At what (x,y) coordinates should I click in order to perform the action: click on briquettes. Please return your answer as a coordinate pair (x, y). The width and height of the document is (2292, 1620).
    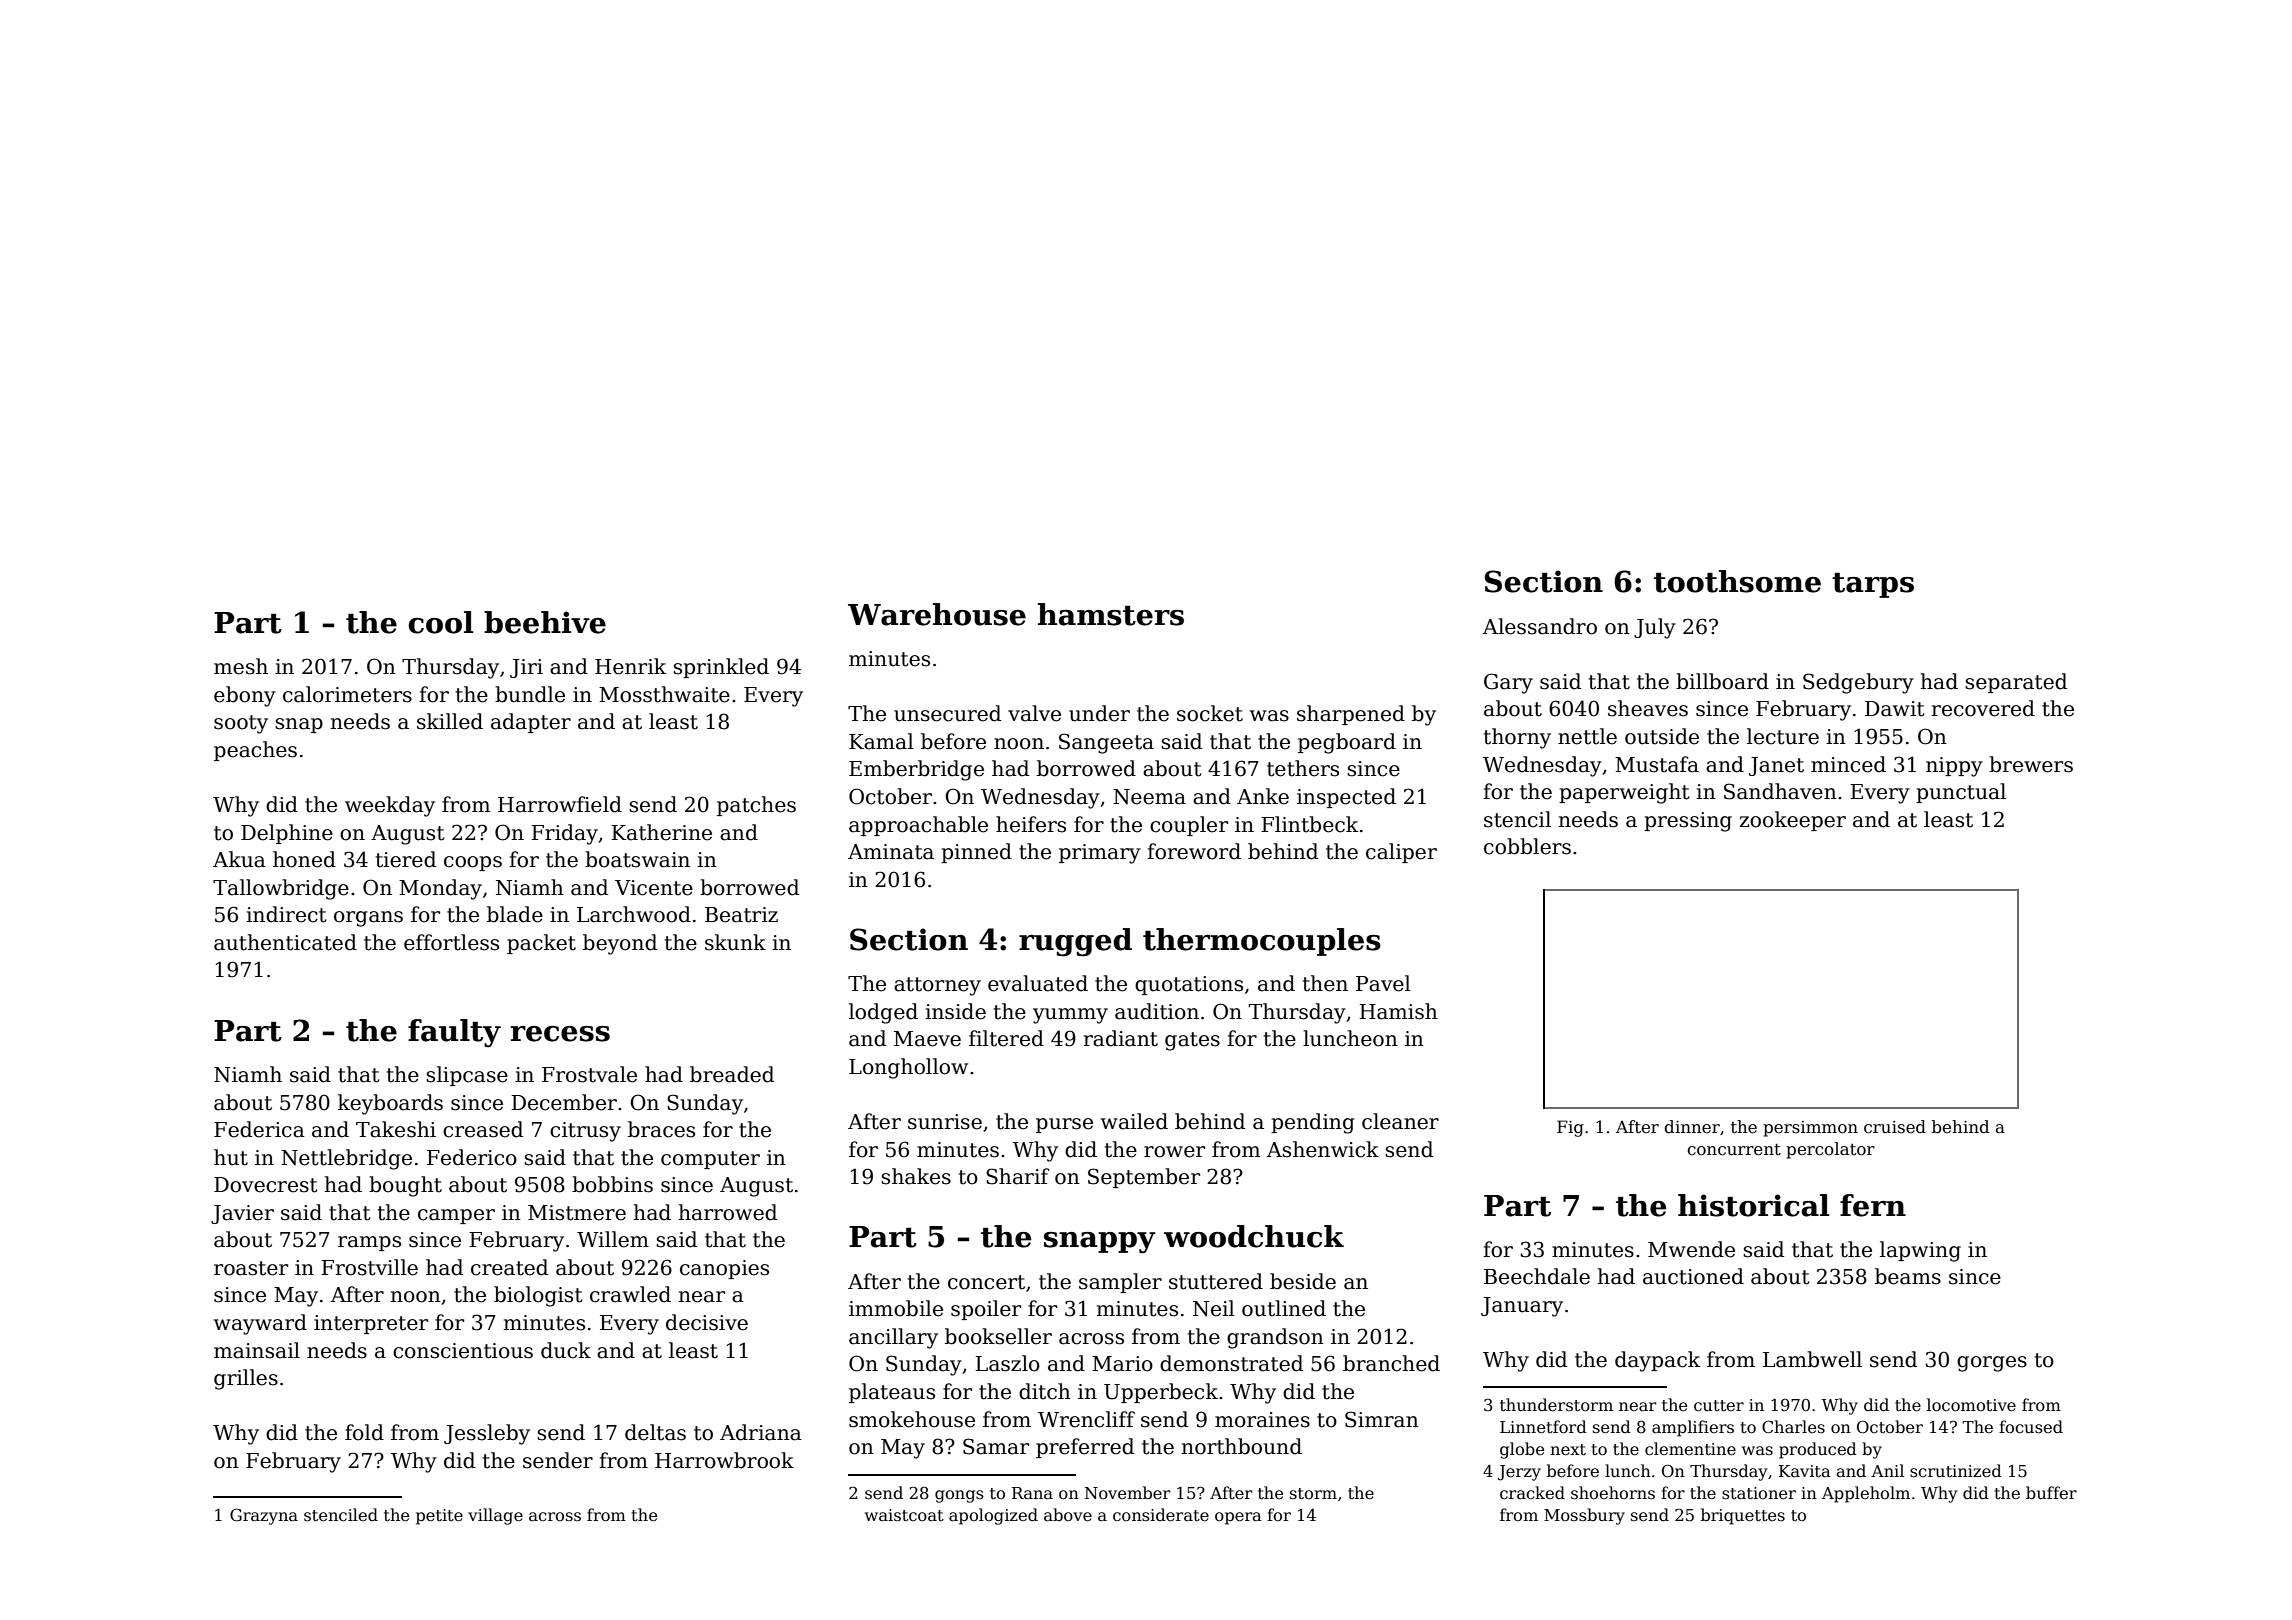
    Looking at the image, I should click on (1743, 1516).
